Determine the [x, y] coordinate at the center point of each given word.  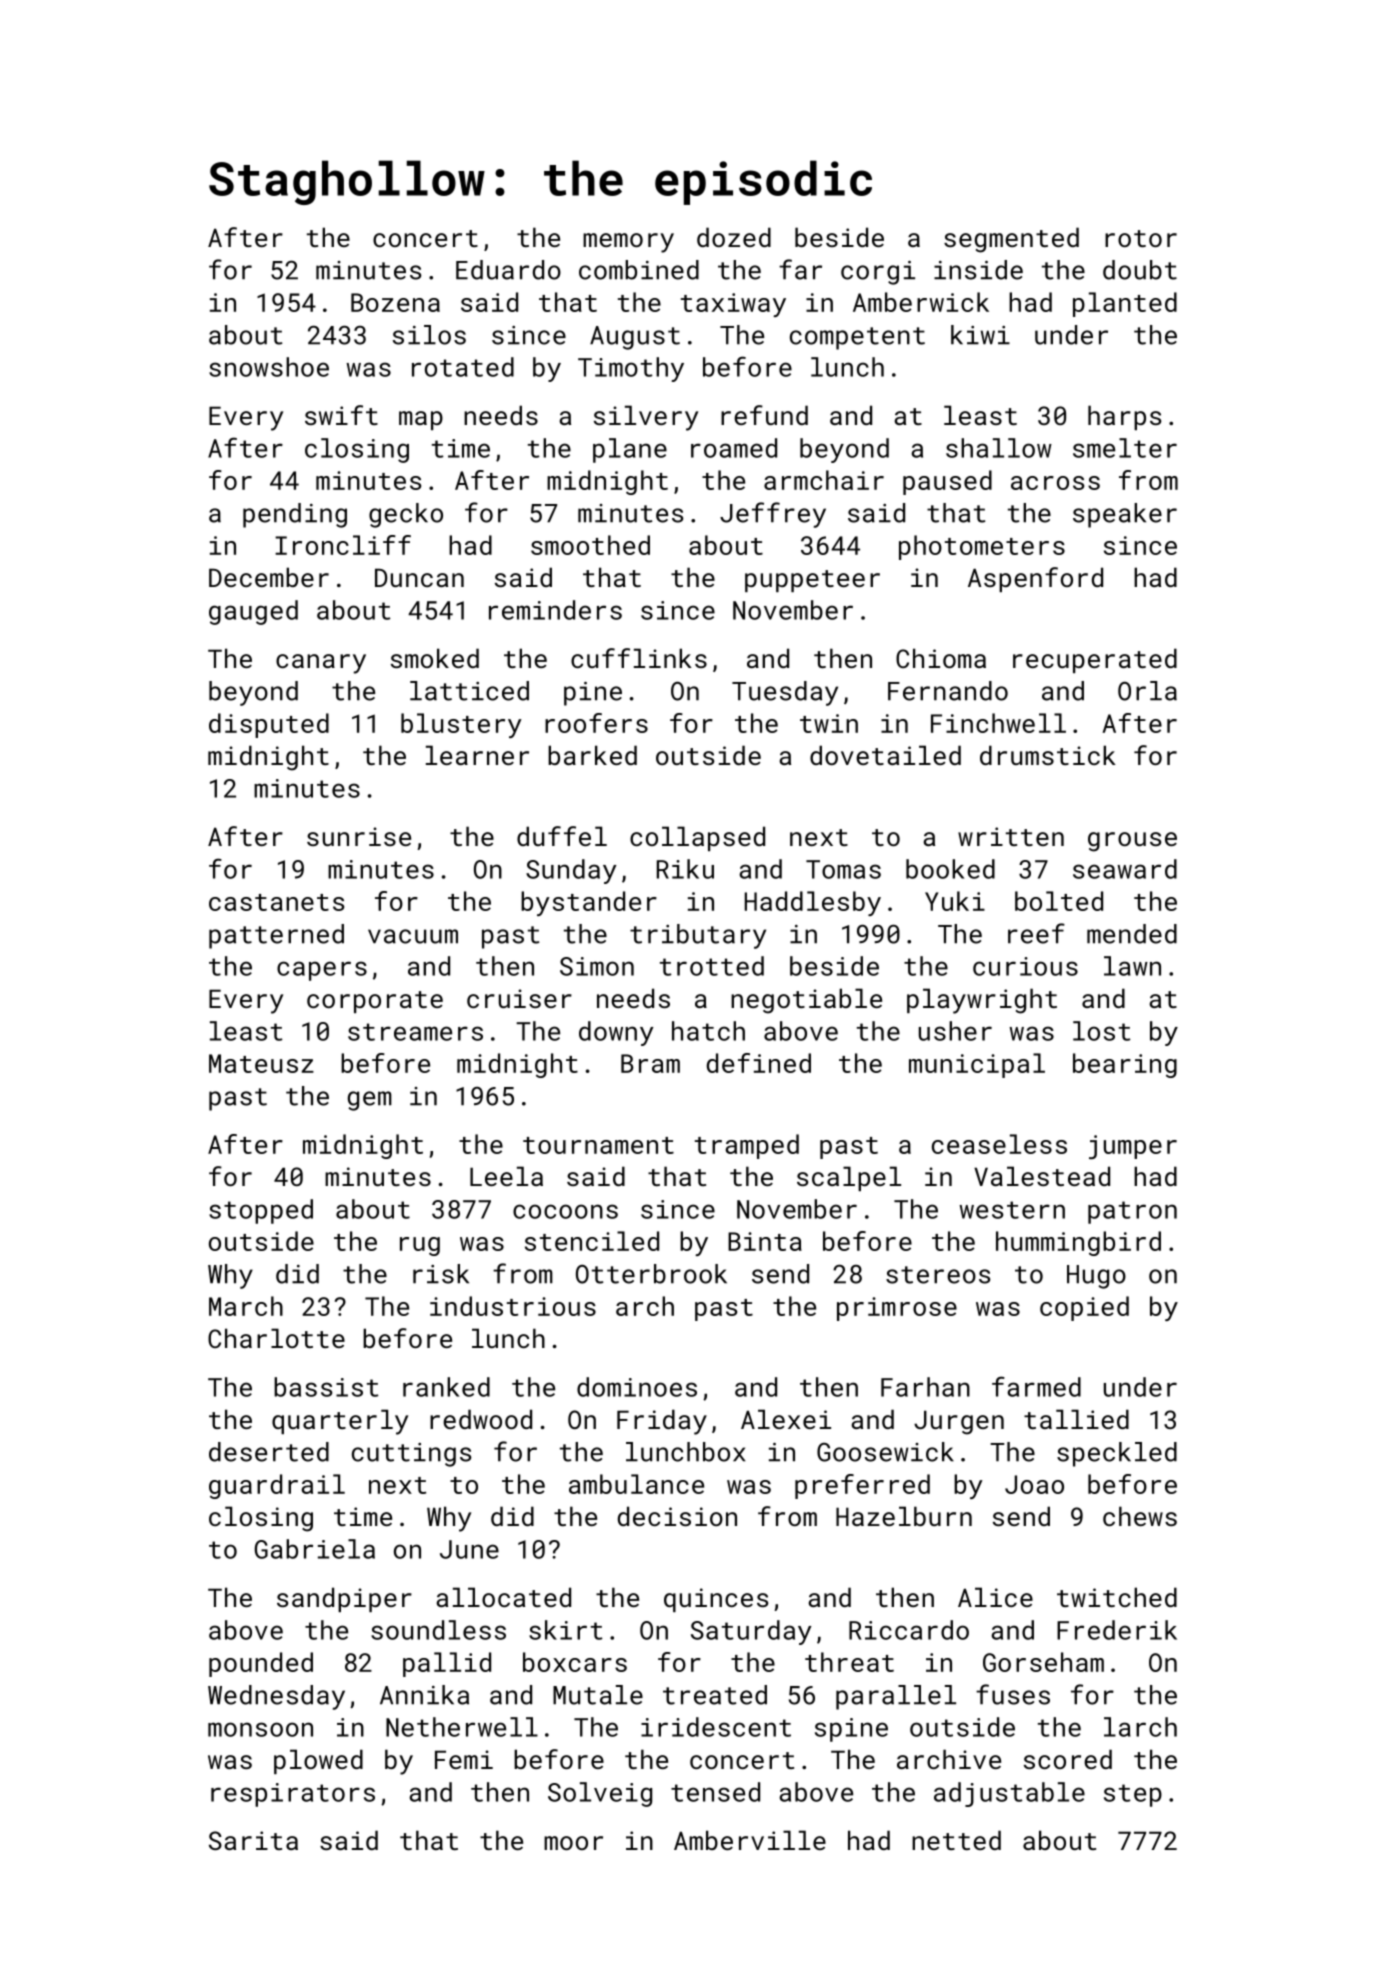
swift [341, 415]
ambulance [636, 1484]
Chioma [941, 658]
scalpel [849, 1178]
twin [829, 723]
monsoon [260, 1729]
